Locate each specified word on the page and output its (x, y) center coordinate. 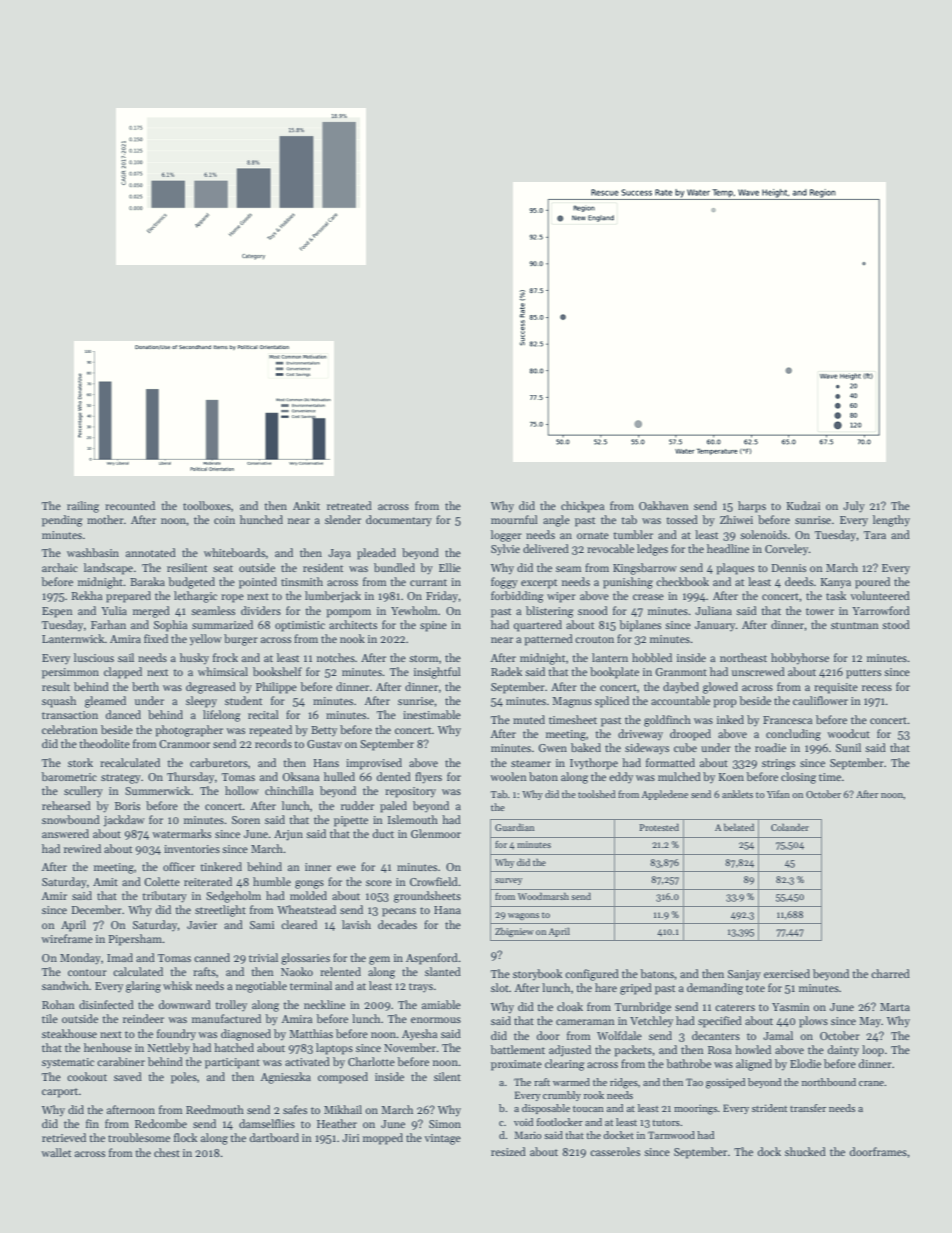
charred (890, 973)
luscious (94, 657)
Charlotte (371, 1061)
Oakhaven (664, 505)
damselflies (267, 1123)
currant (428, 582)
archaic (60, 567)
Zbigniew (514, 932)
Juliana (713, 610)
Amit (105, 882)
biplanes (640, 626)
